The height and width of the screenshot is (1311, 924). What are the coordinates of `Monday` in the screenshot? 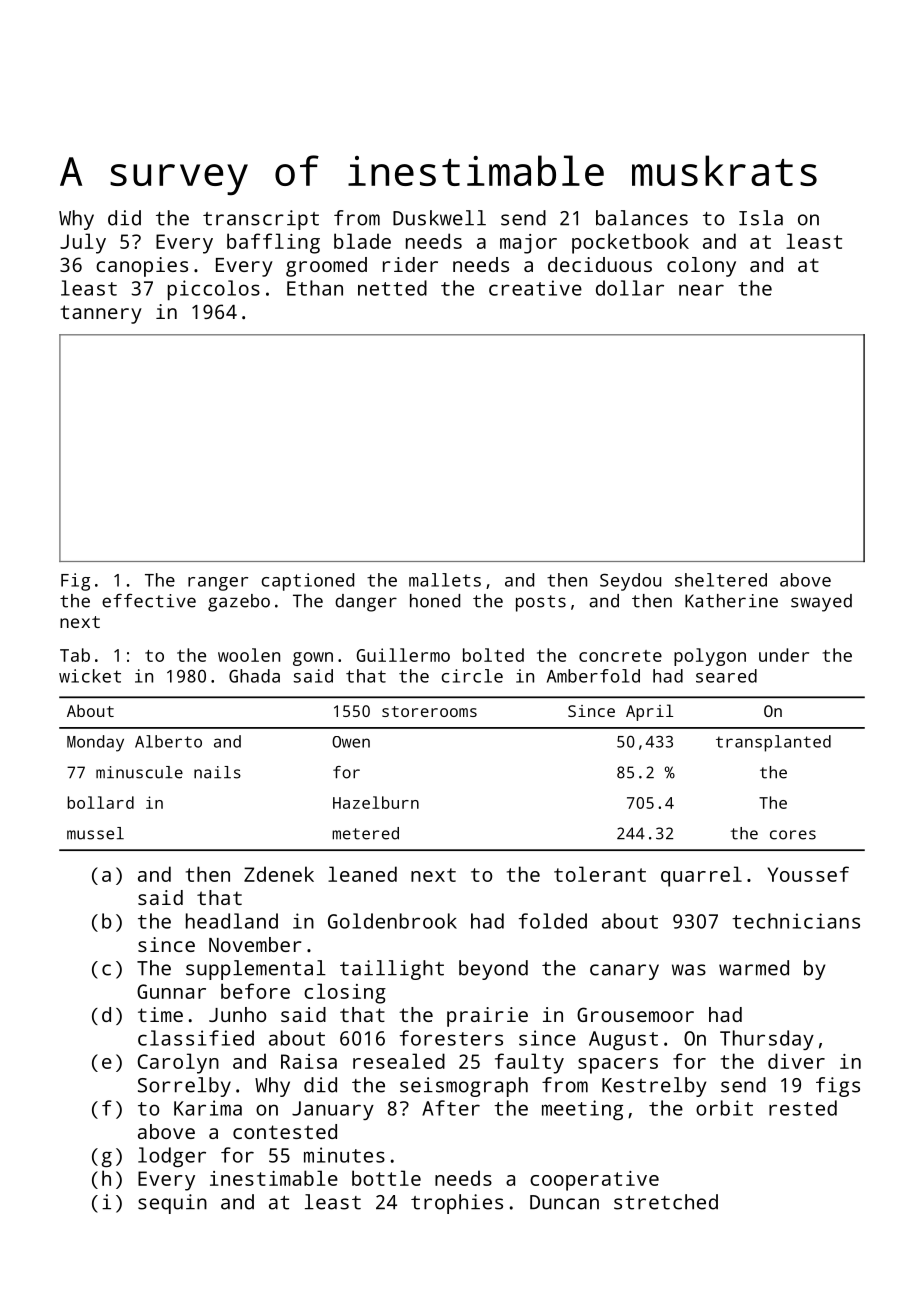 It's located at (95, 743).
